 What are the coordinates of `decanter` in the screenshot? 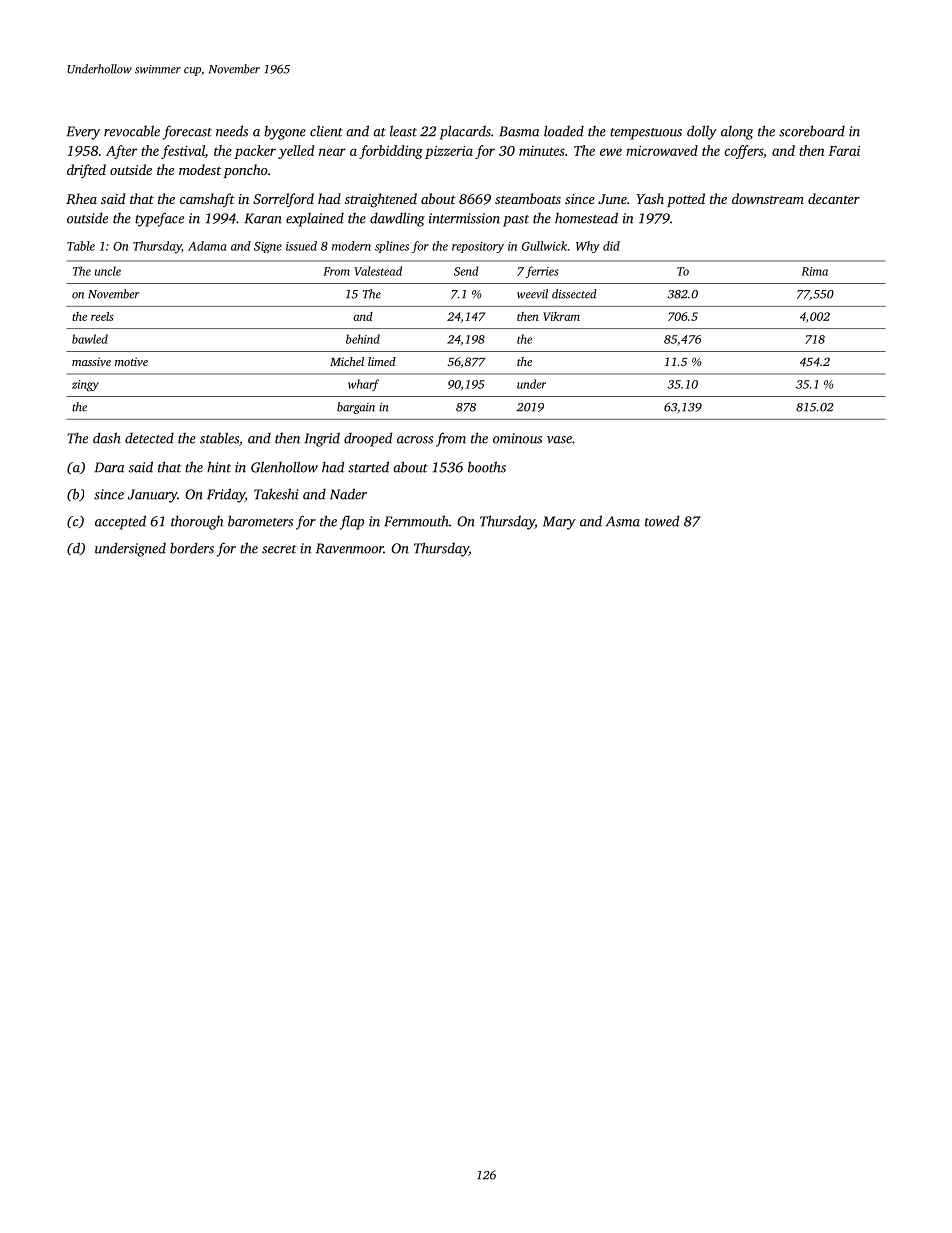 It's located at (834, 198).
